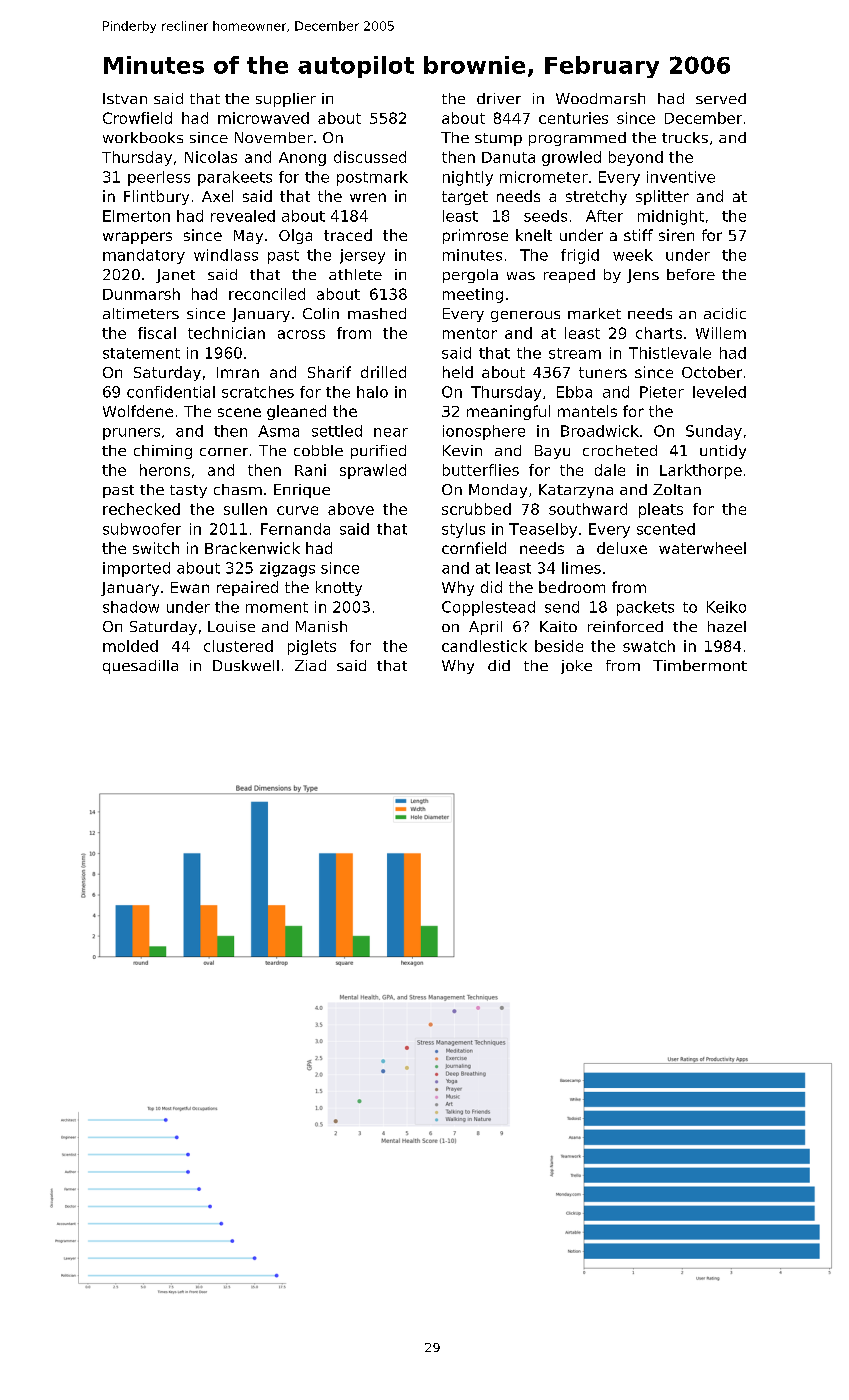  Describe the element at coordinates (475, 236) in the screenshot. I see `primrose` at that location.
